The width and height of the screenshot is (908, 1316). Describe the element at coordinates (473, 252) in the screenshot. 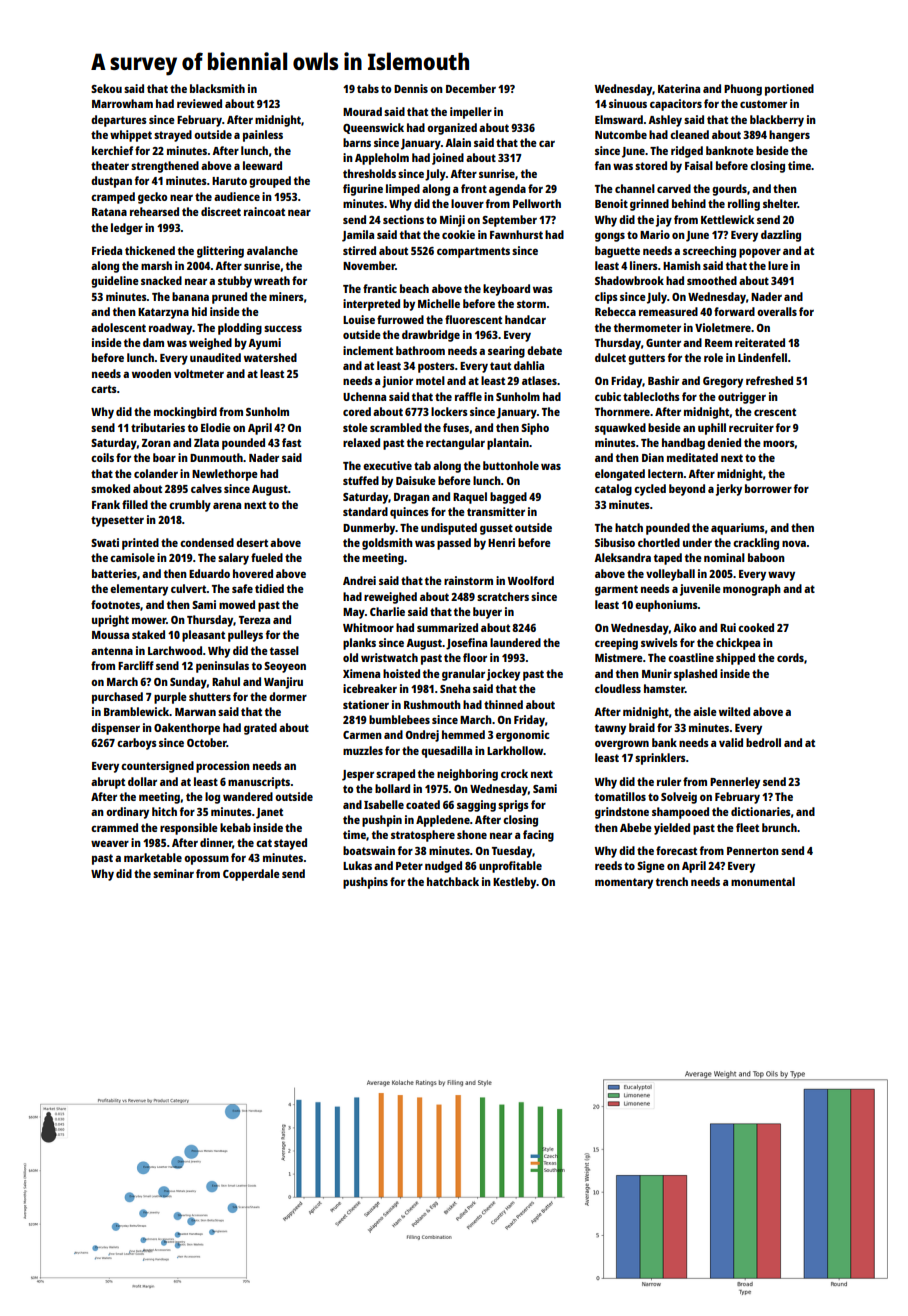

I see `compartments` at that location.
